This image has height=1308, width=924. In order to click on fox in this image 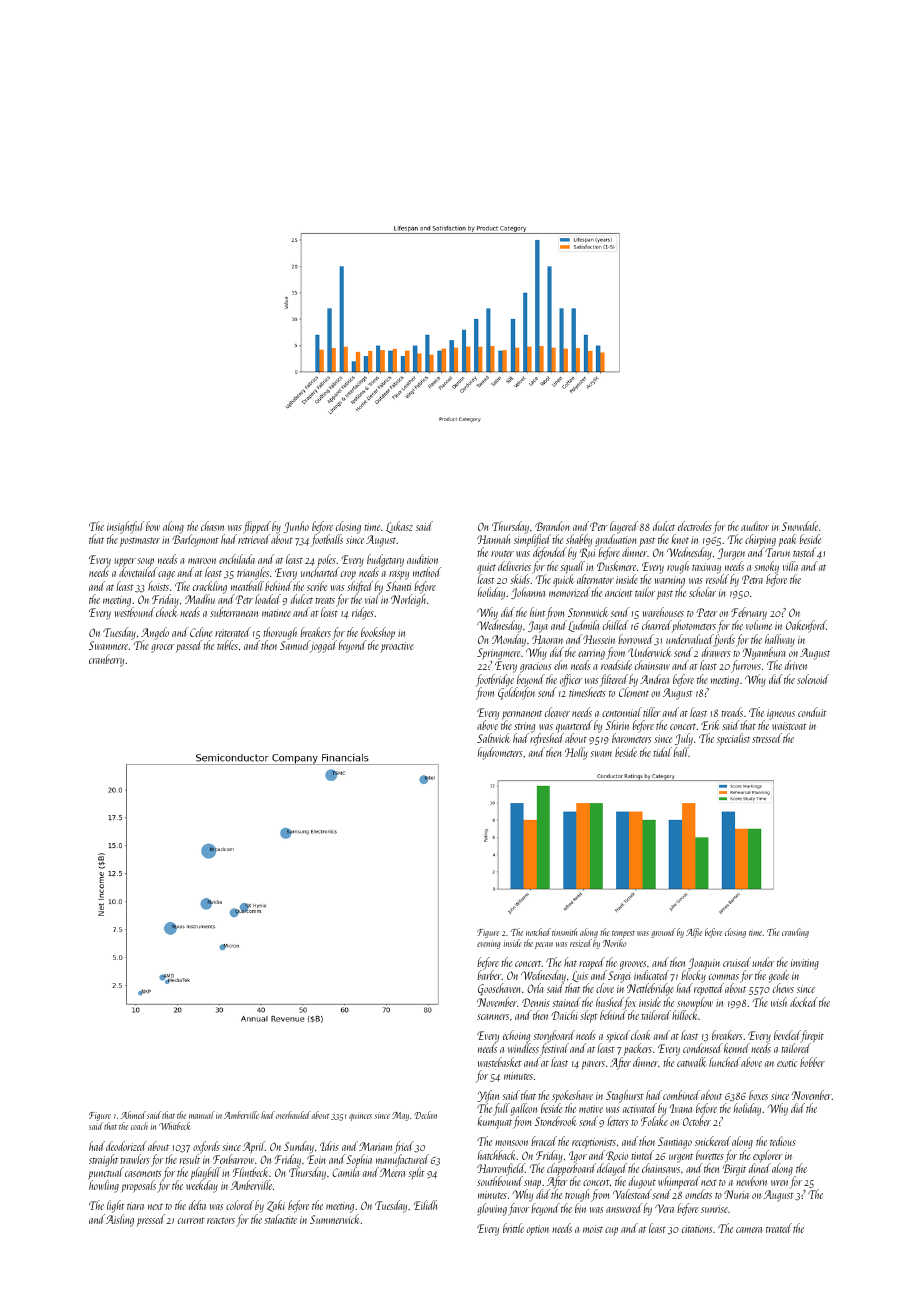, I will do `click(630, 1003)`.
